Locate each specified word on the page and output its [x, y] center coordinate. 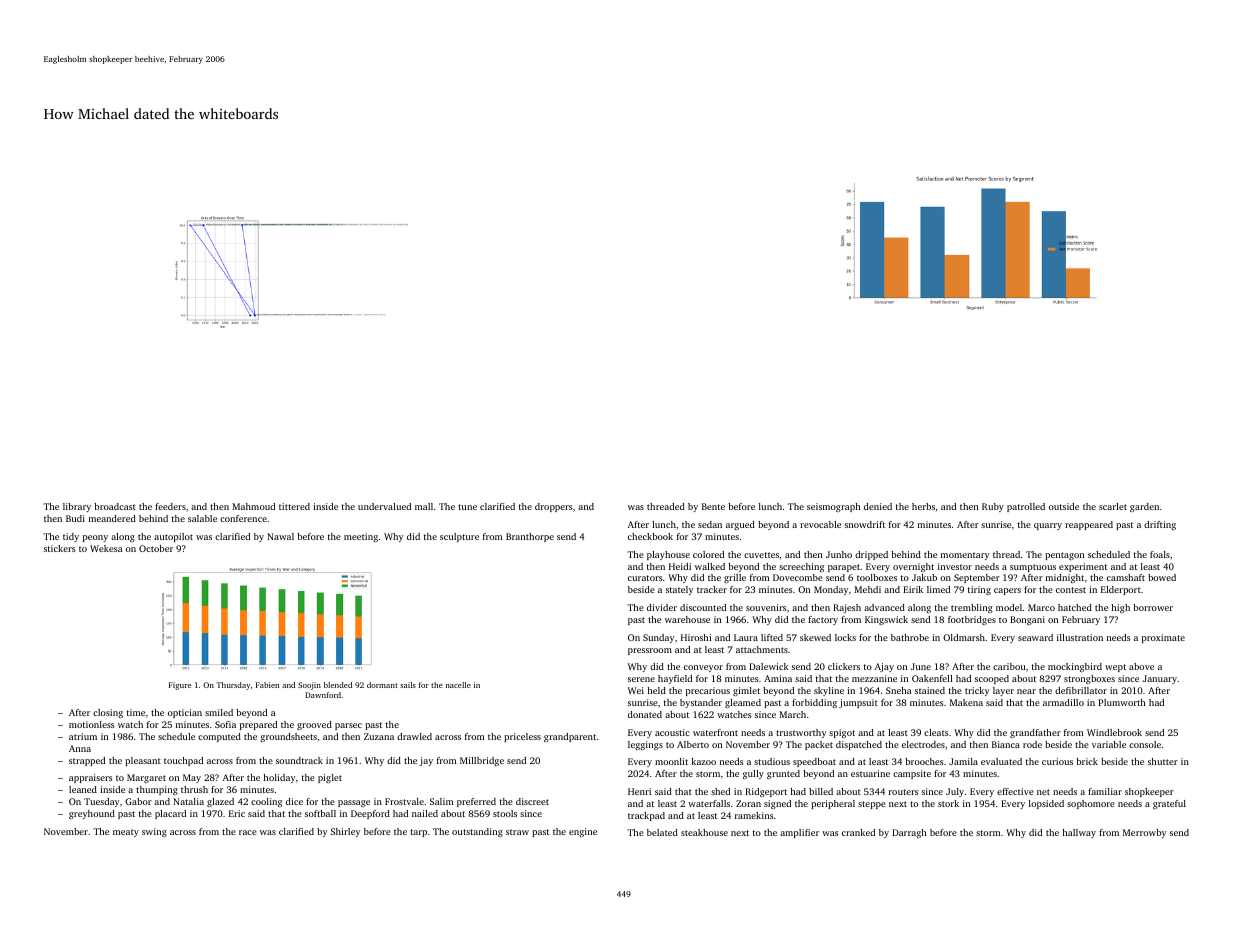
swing [154, 832]
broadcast [115, 506]
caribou [1009, 666]
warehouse [687, 619]
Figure [180, 686]
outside [1064, 506]
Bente [713, 506]
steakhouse [704, 832]
